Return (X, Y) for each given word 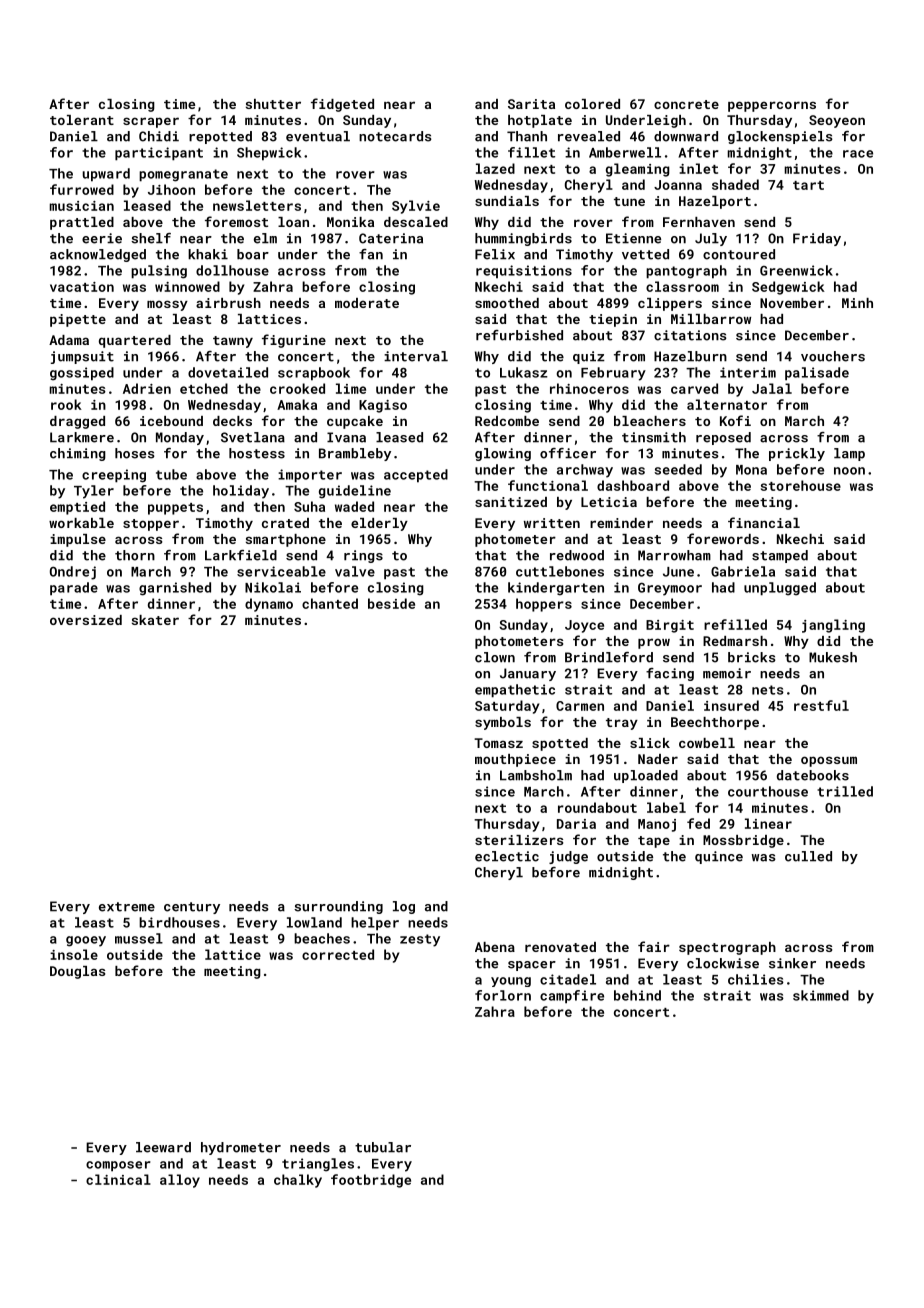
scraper (151, 122)
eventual (318, 136)
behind (637, 995)
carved (694, 388)
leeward (163, 1147)
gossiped (82, 374)
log (404, 907)
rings (363, 556)
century (192, 908)
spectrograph (727, 948)
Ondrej (73, 573)
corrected (338, 954)
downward (686, 136)
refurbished (519, 335)
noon (849, 471)
